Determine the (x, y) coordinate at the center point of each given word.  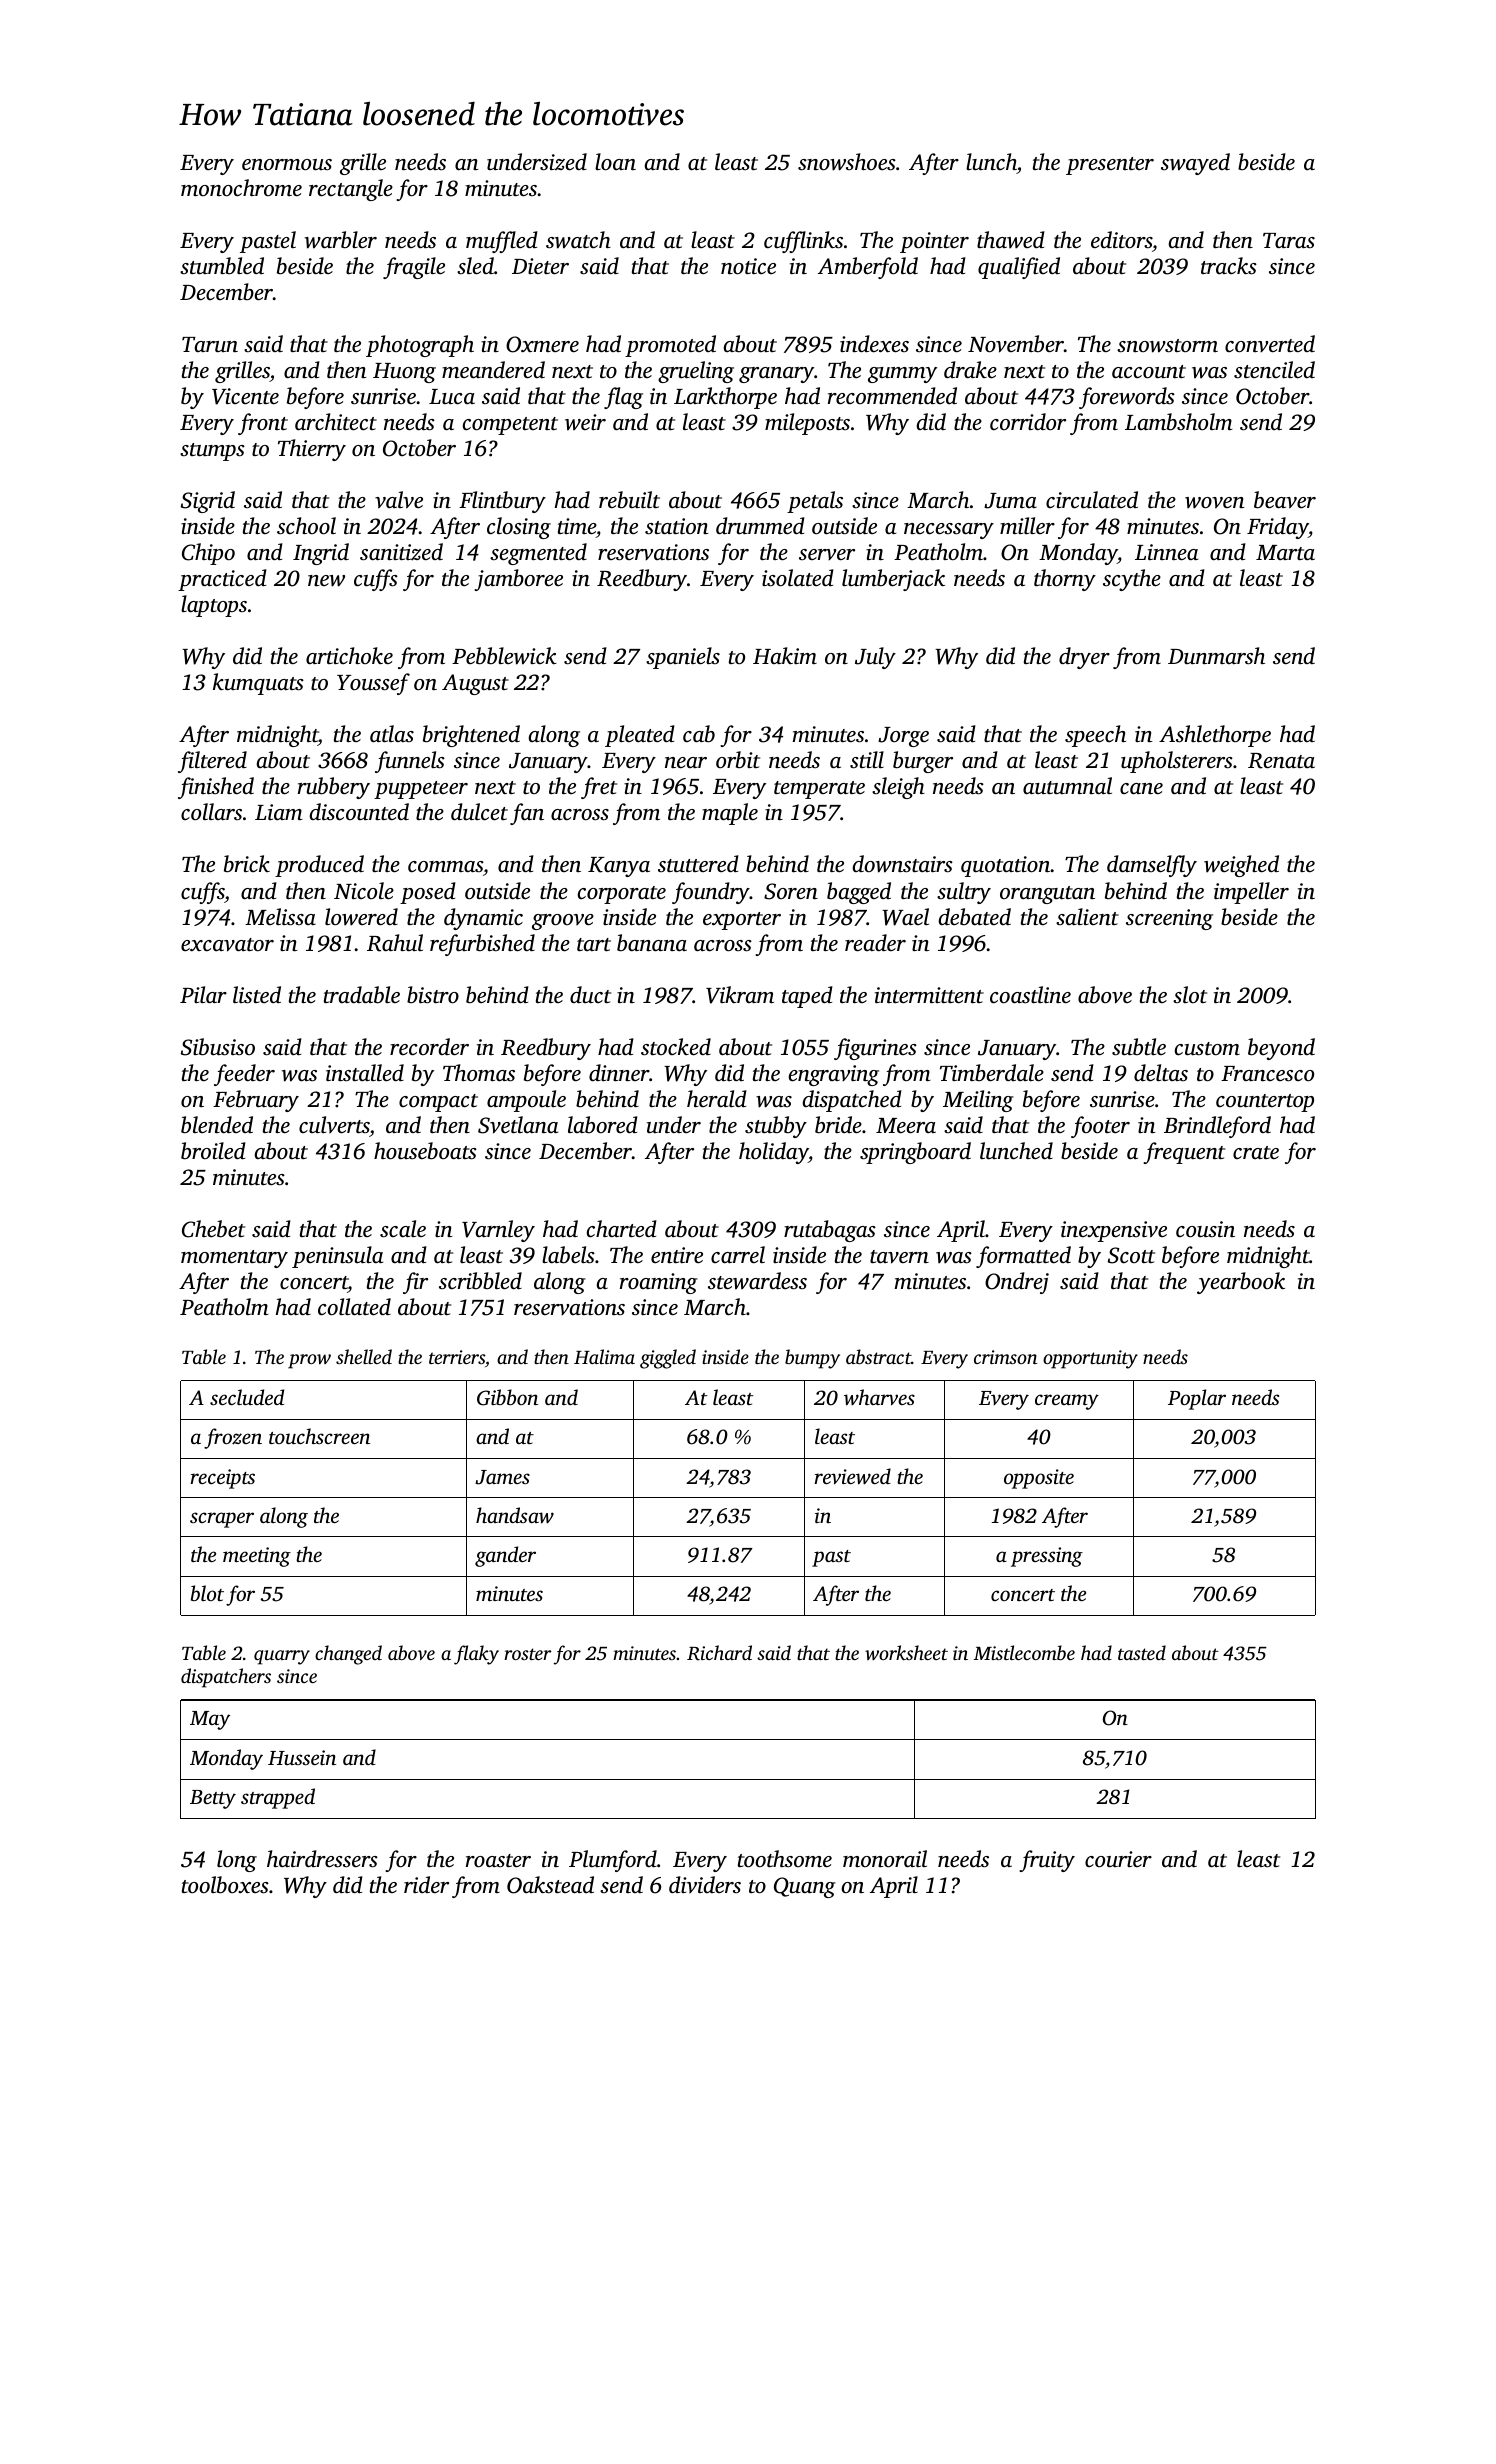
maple (730, 814)
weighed (1241, 866)
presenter (1110, 166)
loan (615, 162)
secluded (247, 1397)
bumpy (812, 1359)
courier (1118, 1859)
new (326, 581)
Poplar (1197, 1399)
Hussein (302, 1757)
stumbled (222, 266)
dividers (705, 1884)
